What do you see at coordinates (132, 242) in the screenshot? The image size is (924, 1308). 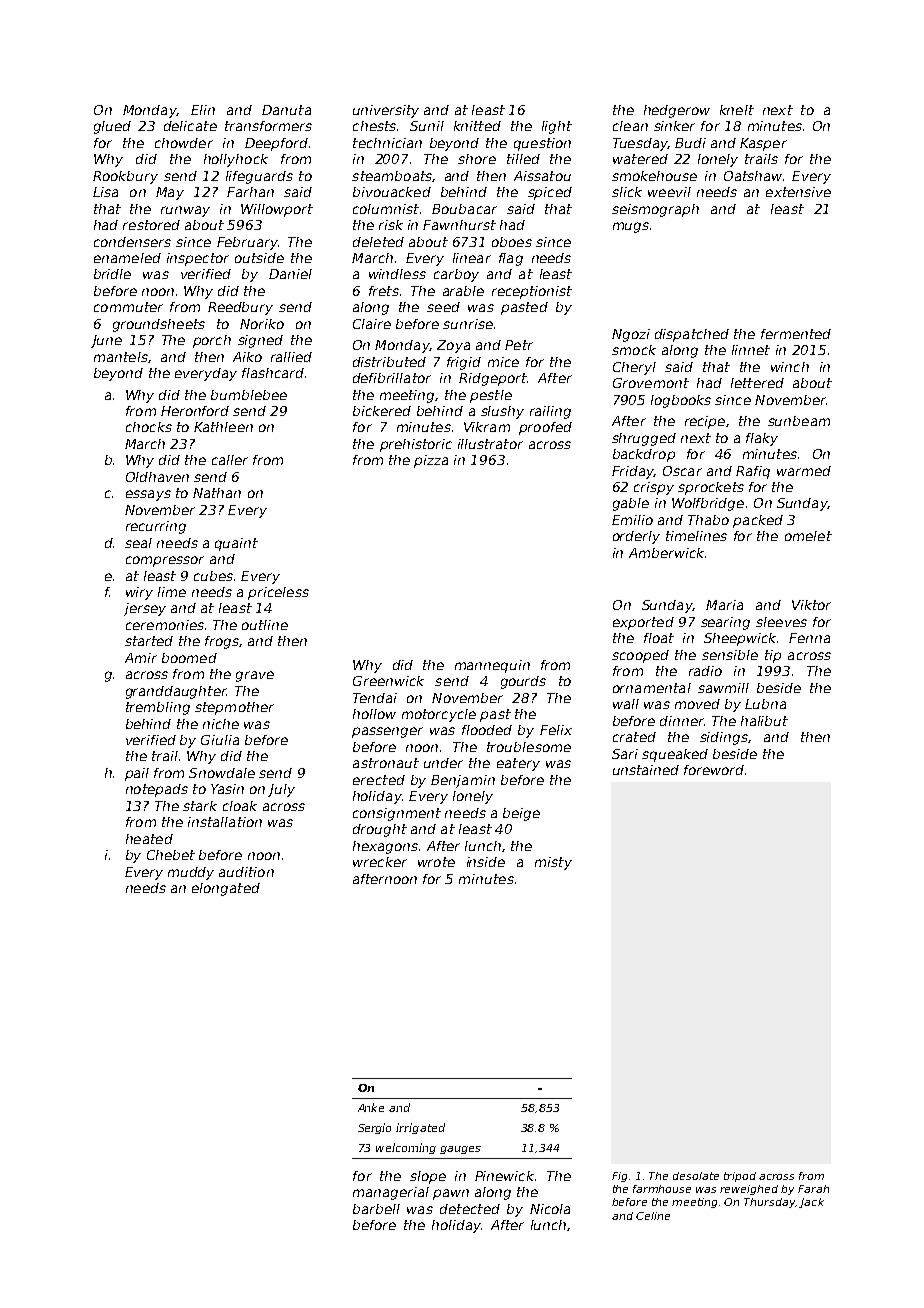 I see `condensers` at bounding box center [132, 242].
